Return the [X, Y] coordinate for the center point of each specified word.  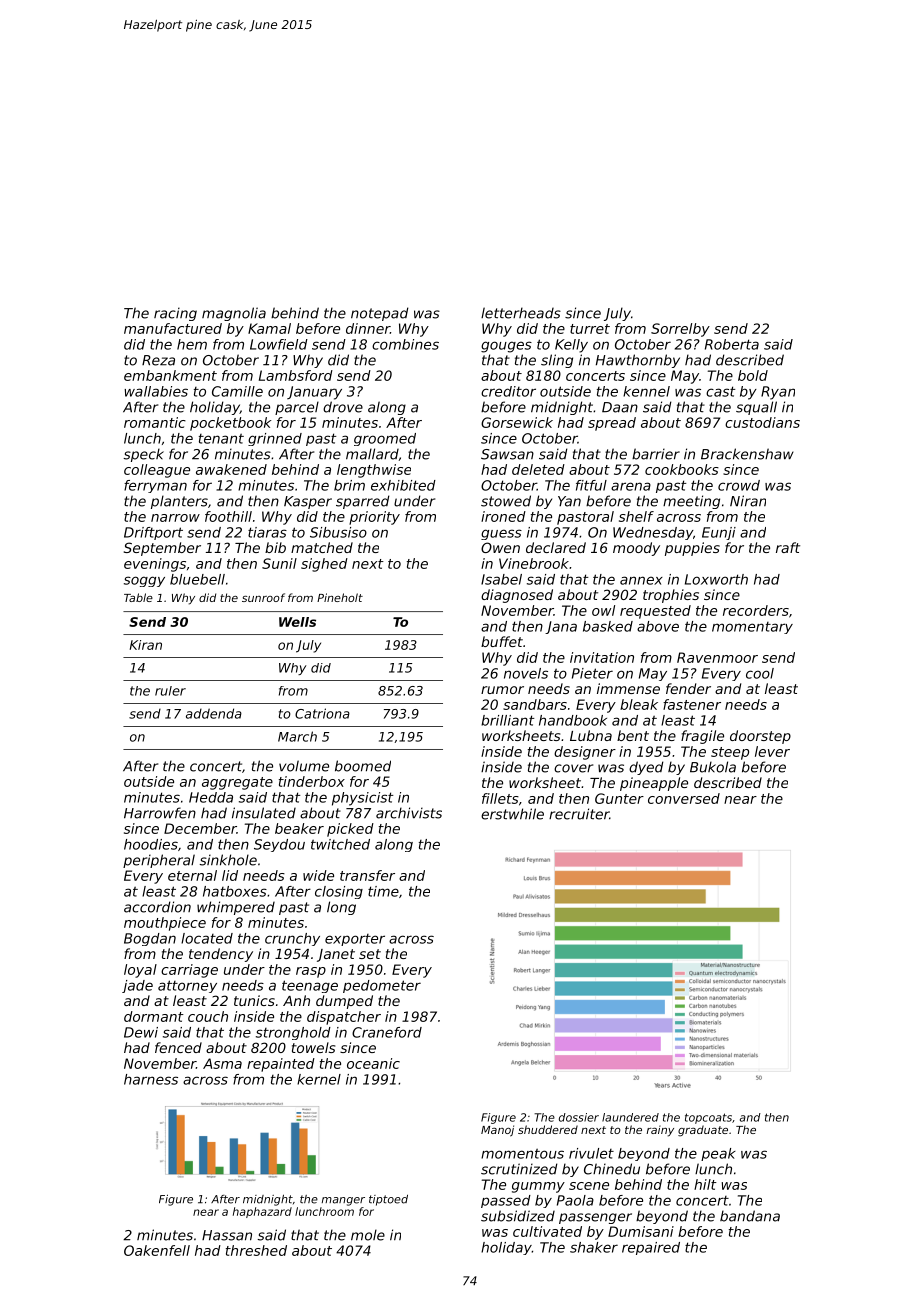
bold [753, 375]
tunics [254, 1000]
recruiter [579, 814]
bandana [750, 1216]
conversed [684, 798]
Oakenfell [157, 1250]
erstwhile [512, 814]
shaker [594, 1247]
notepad [380, 314]
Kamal [269, 328]
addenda [214, 713]
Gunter [619, 798]
